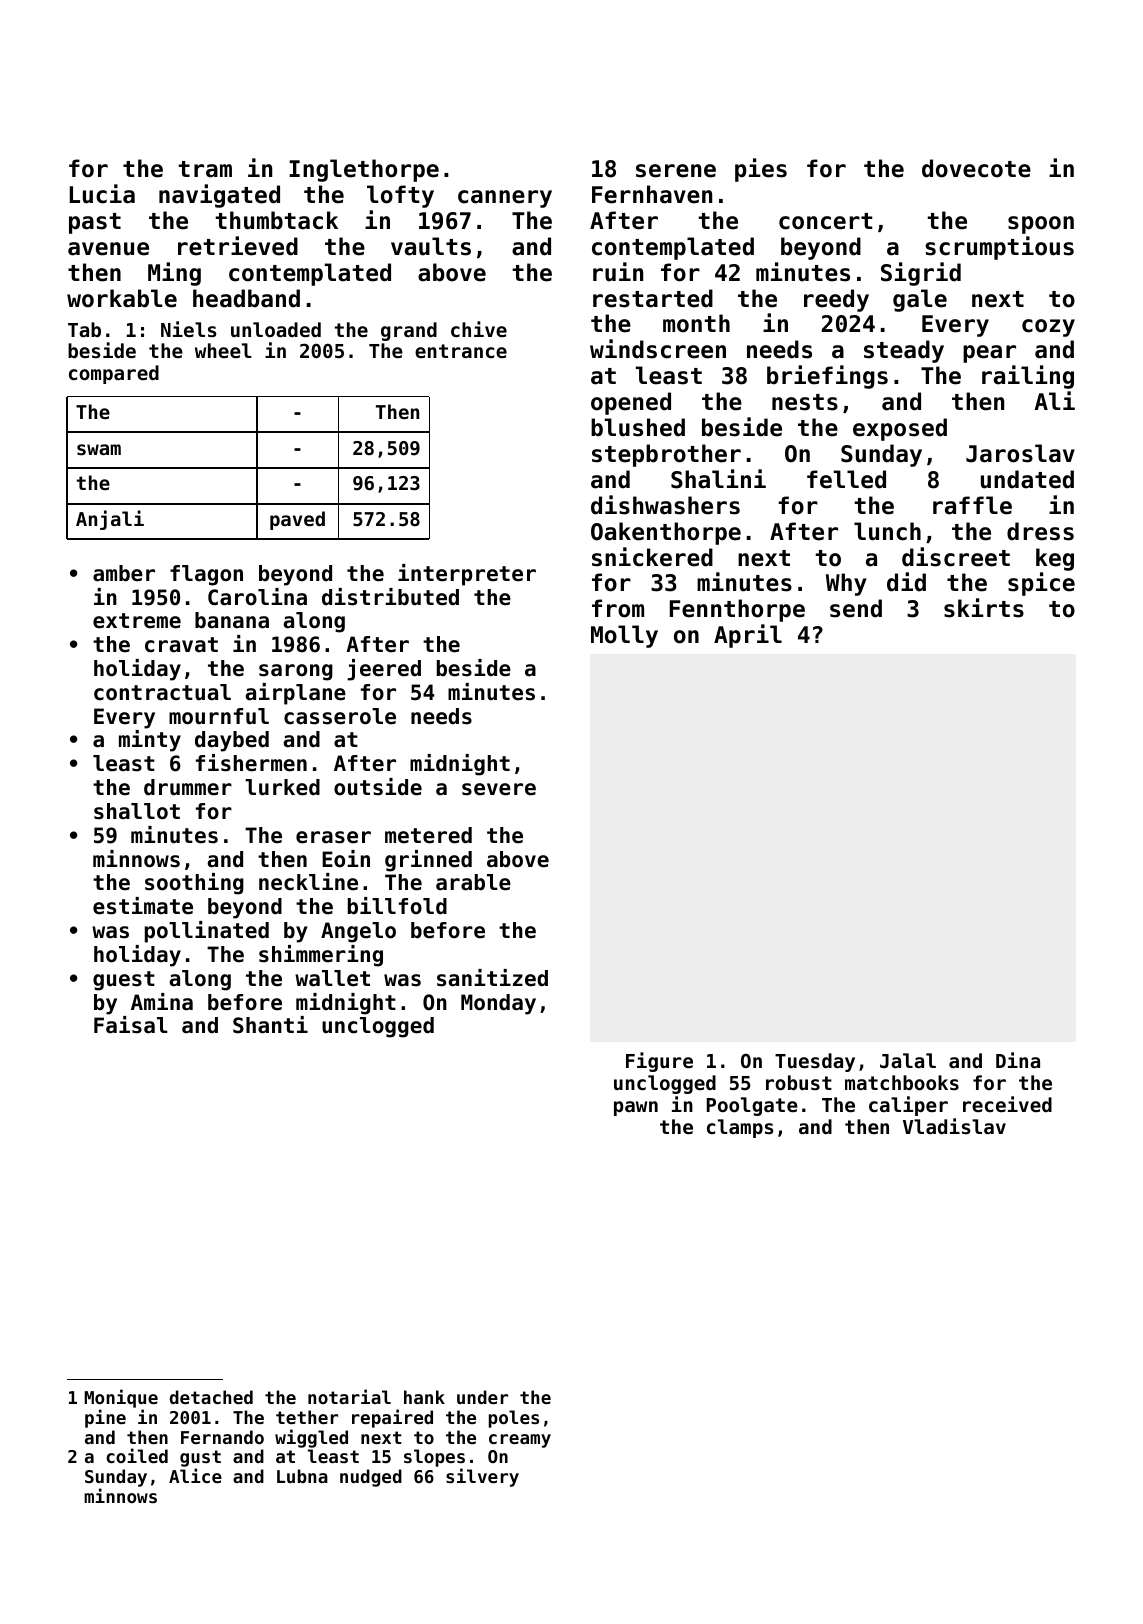 This image has width=1143, height=1624. I want to click on concert, so click(826, 221).
